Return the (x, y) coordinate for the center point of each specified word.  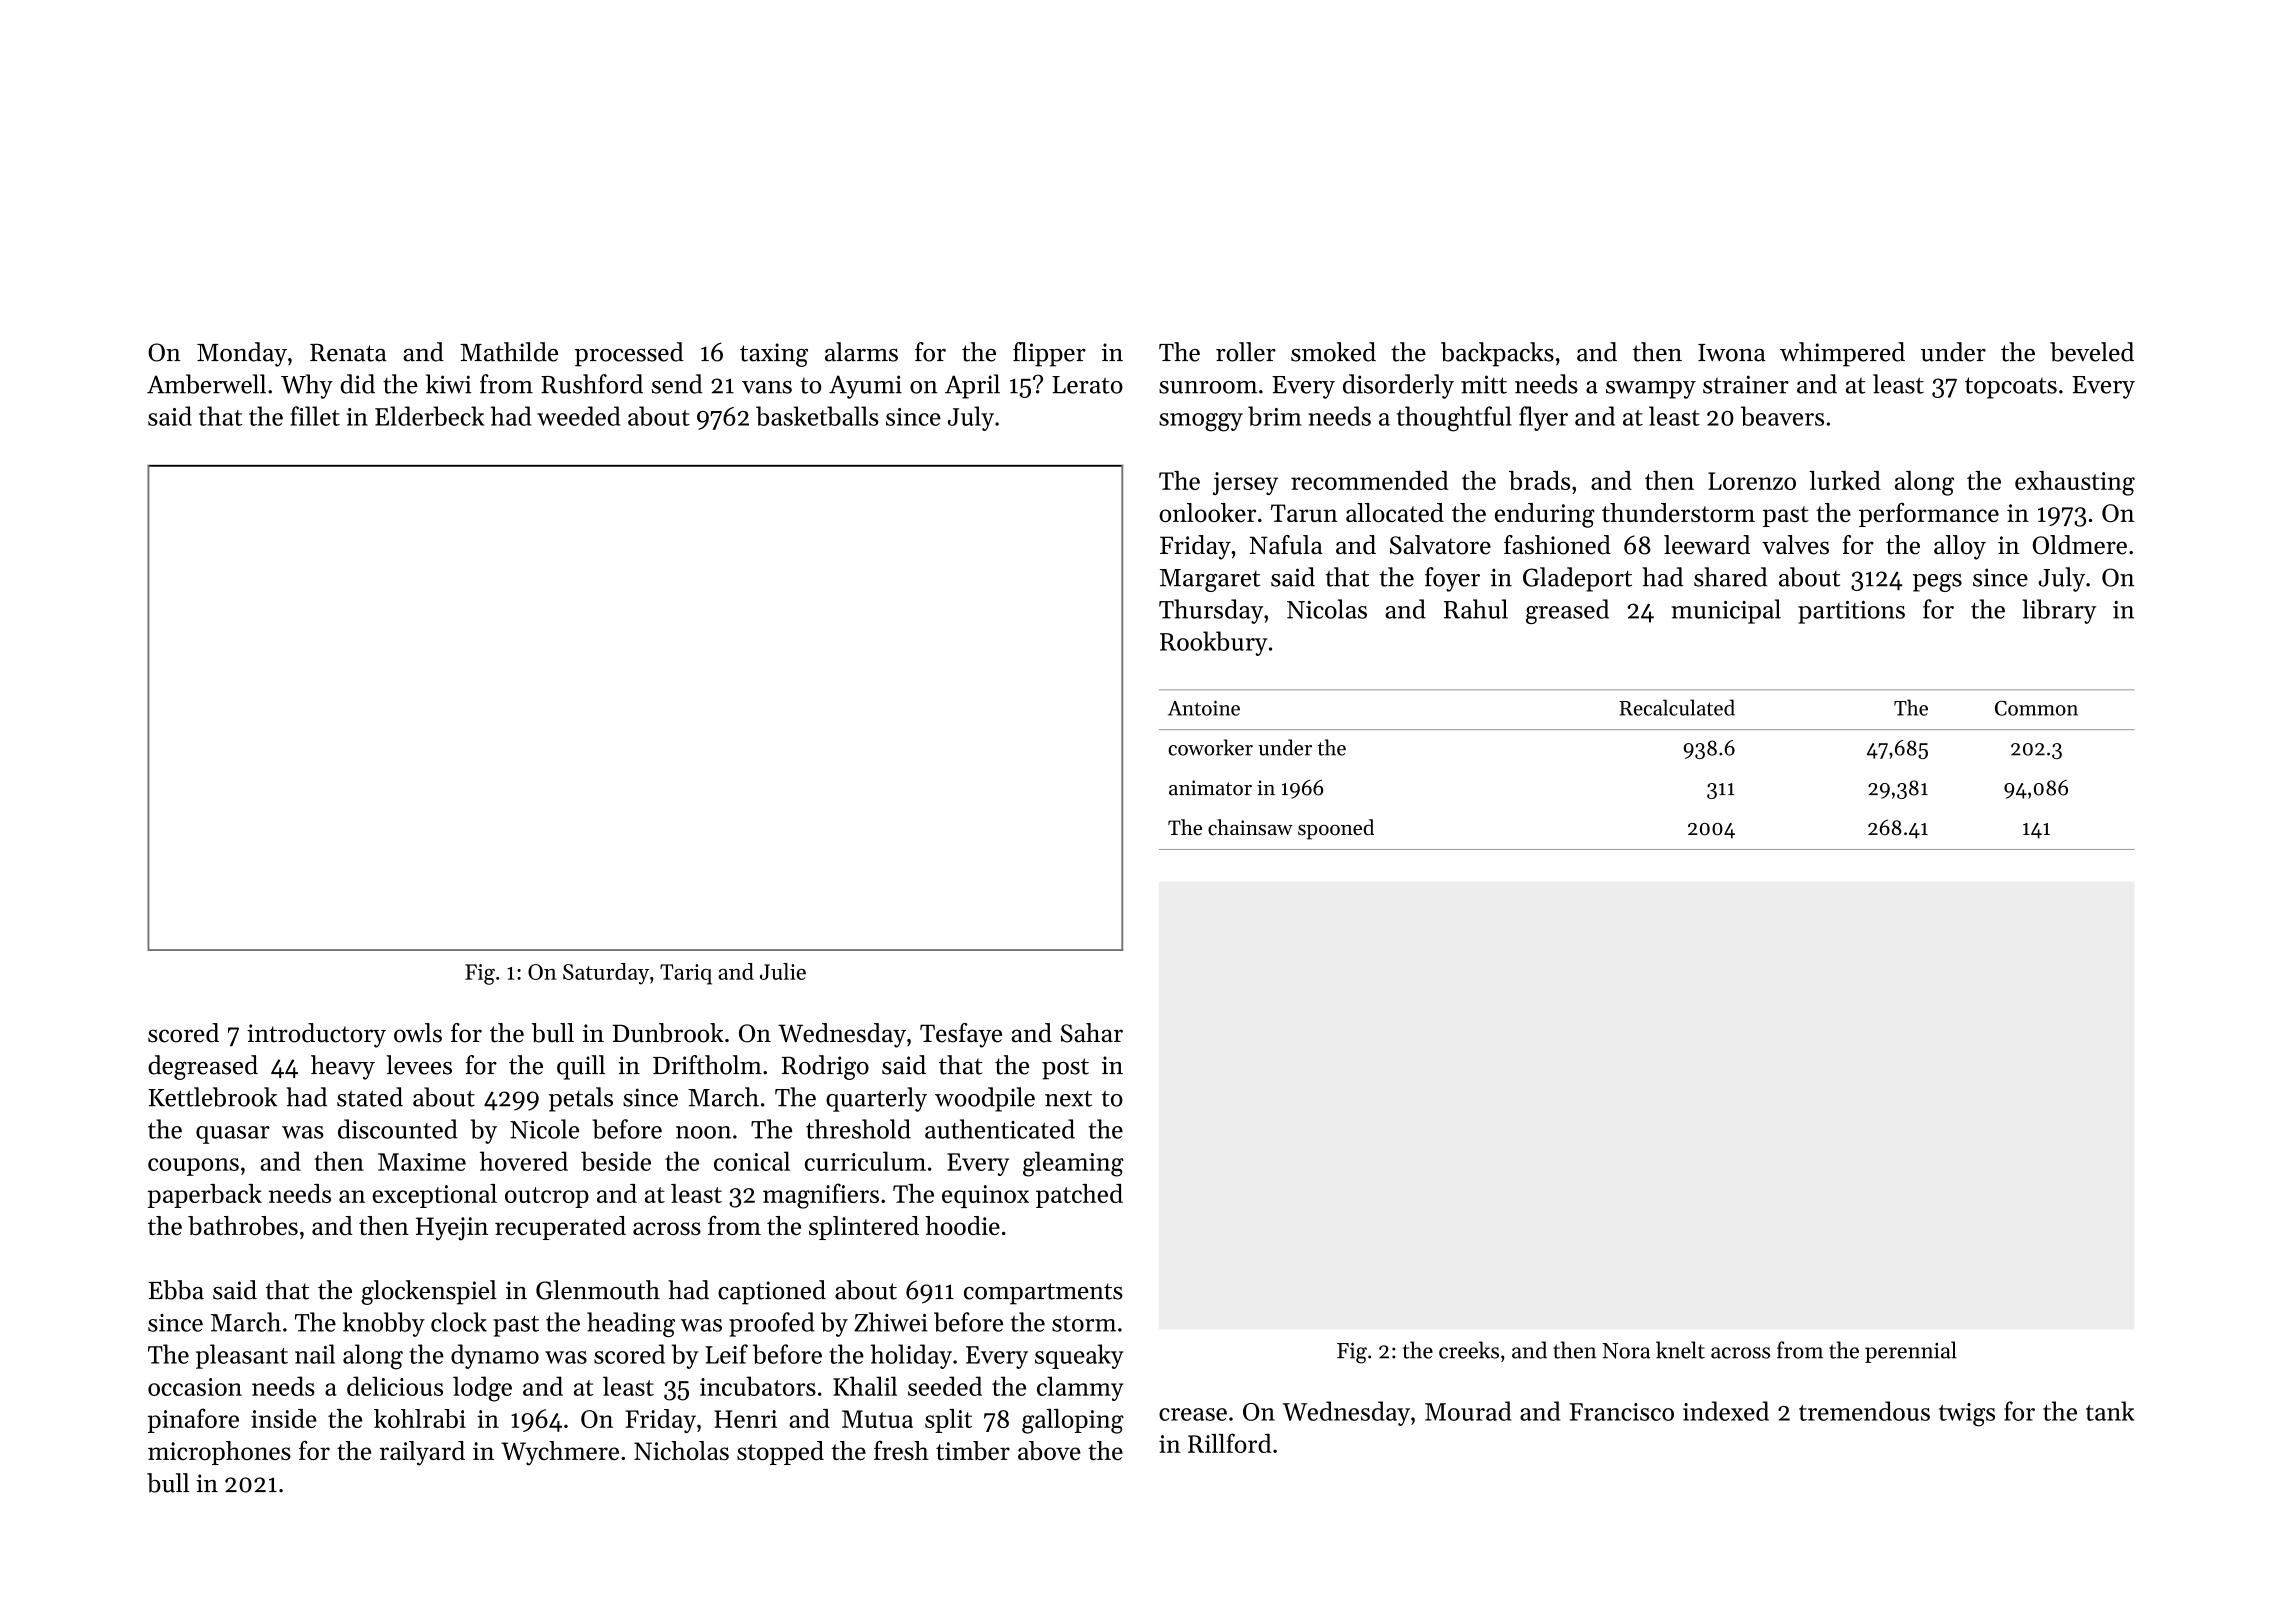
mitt (1484, 384)
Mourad (1468, 1411)
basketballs (817, 416)
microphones (219, 1453)
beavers (1782, 416)
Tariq (686, 974)
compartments (1043, 1294)
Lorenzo (1752, 481)
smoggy (1201, 422)
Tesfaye (961, 1035)
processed (629, 354)
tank (2110, 1411)
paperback (205, 1196)
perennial (1911, 1352)
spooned (1336, 829)
